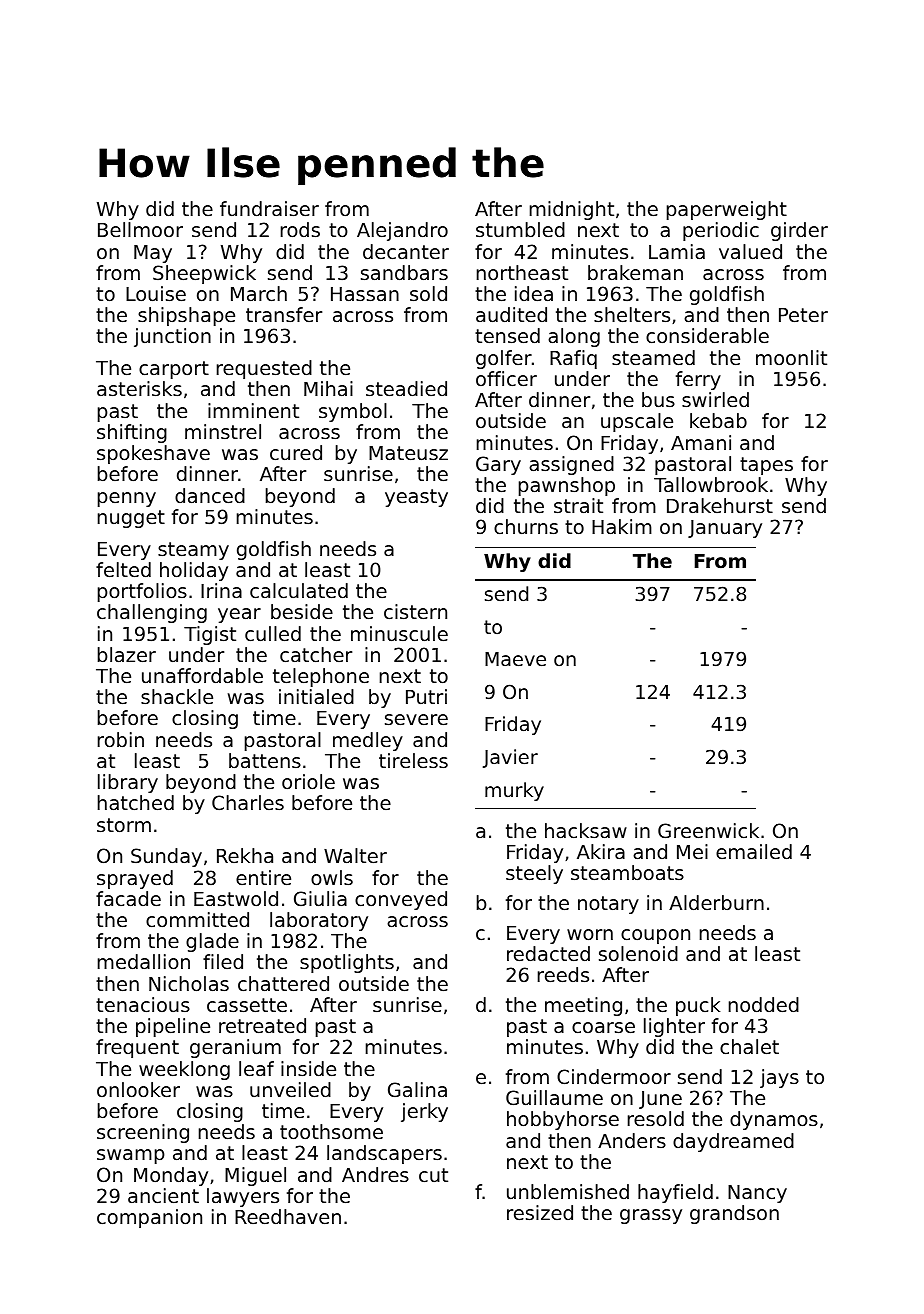  I want to click on weeklong, so click(184, 1070).
